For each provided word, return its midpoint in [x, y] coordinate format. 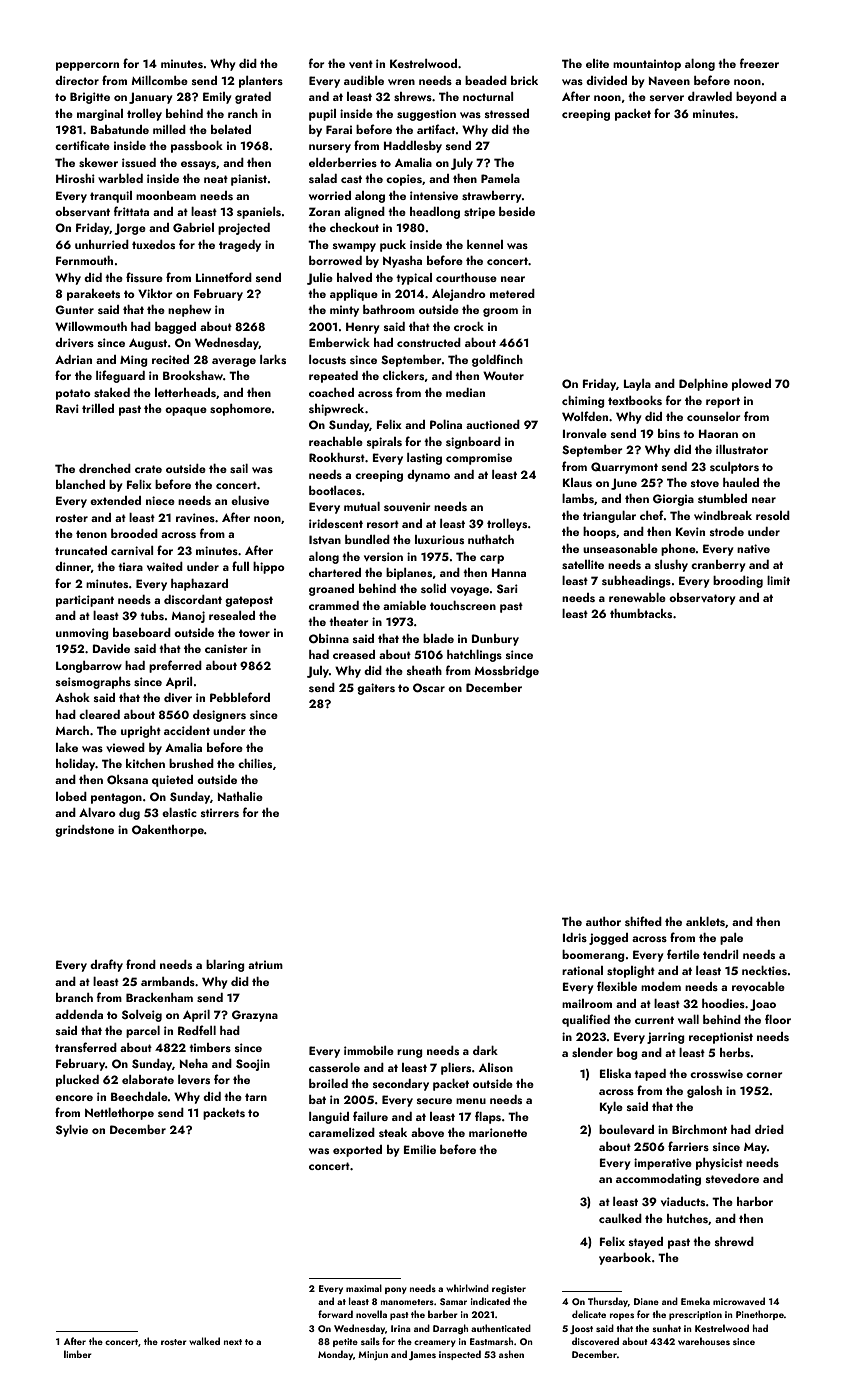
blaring [225, 966]
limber [78, 1354]
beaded [486, 80]
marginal [100, 115]
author [603, 921]
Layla [637, 385]
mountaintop [647, 65]
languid [329, 1118]
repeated [333, 377]
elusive [250, 500]
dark [485, 1050]
